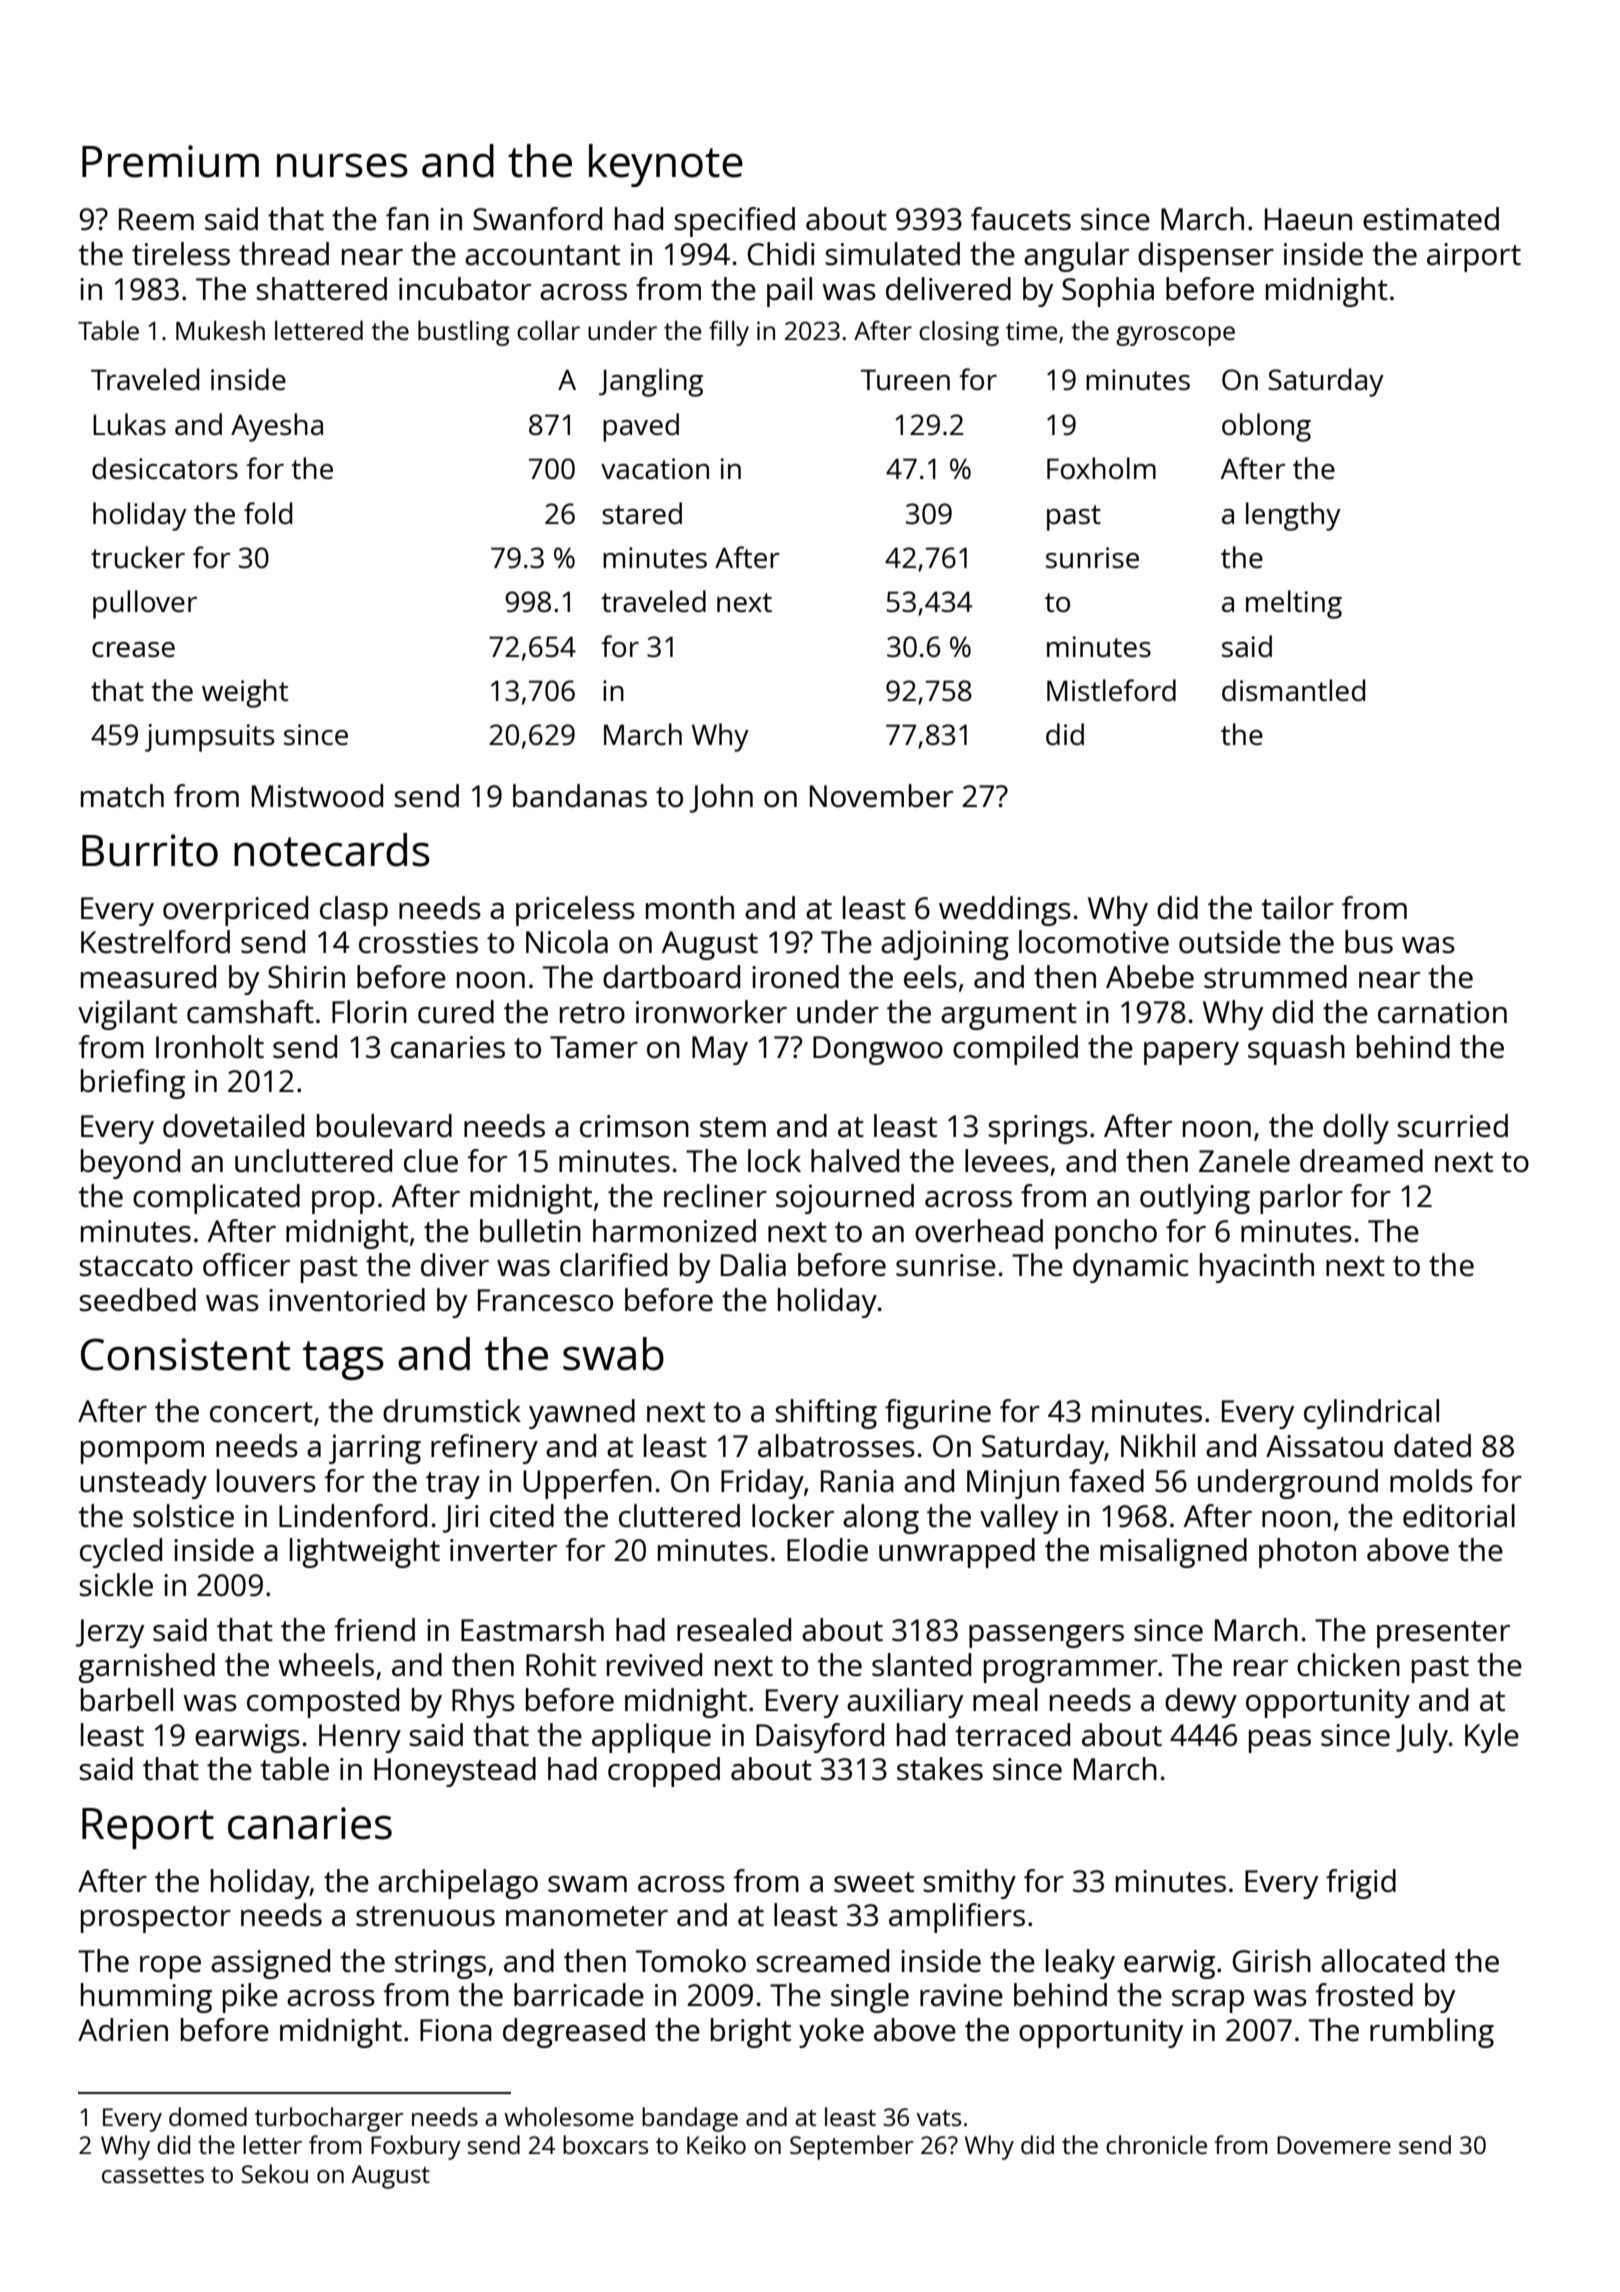  What do you see at coordinates (580, 796) in the document?
I see `bandanas` at bounding box center [580, 796].
